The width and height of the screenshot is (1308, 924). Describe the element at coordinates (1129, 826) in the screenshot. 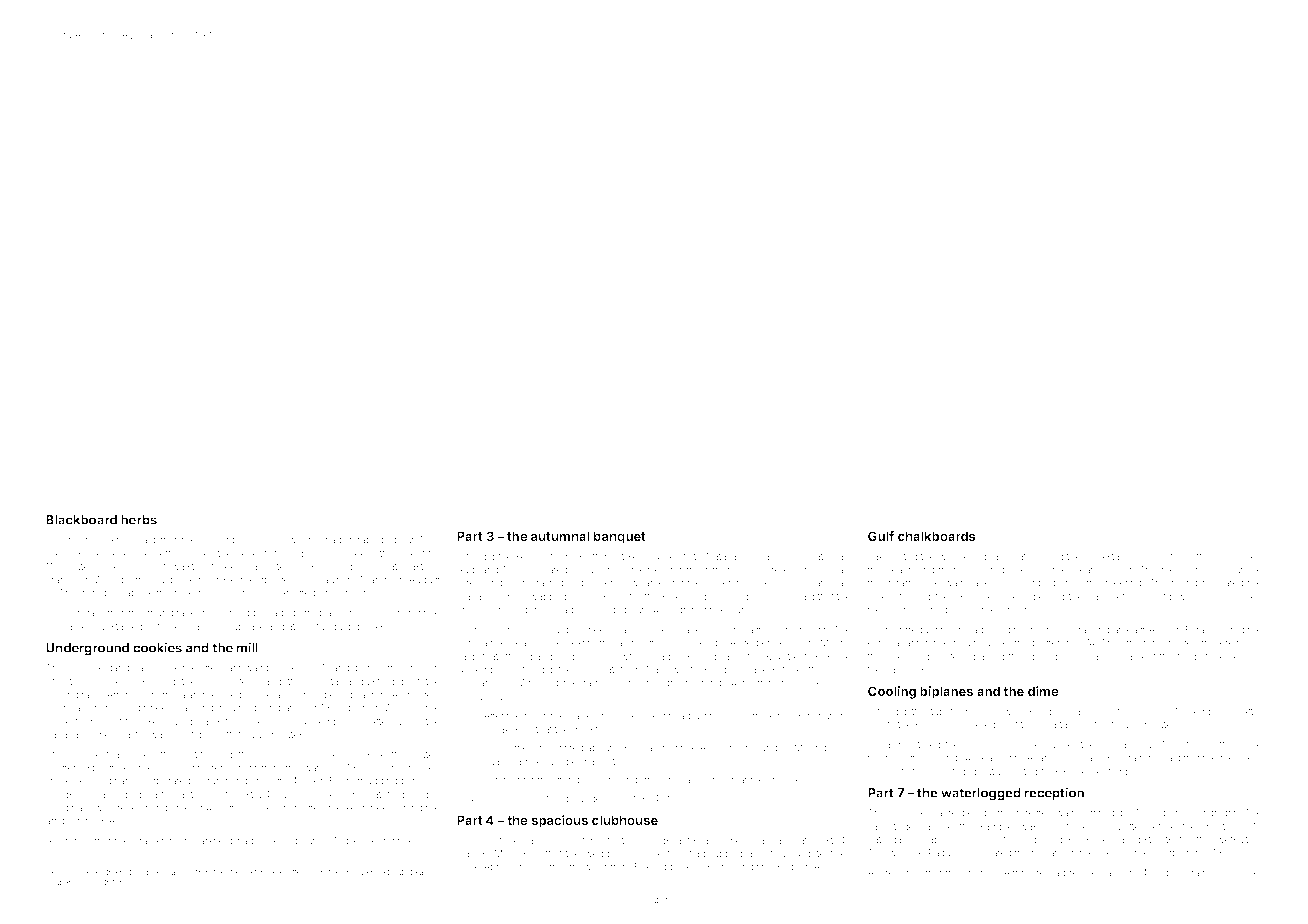

I see `Lotte` at that location.
